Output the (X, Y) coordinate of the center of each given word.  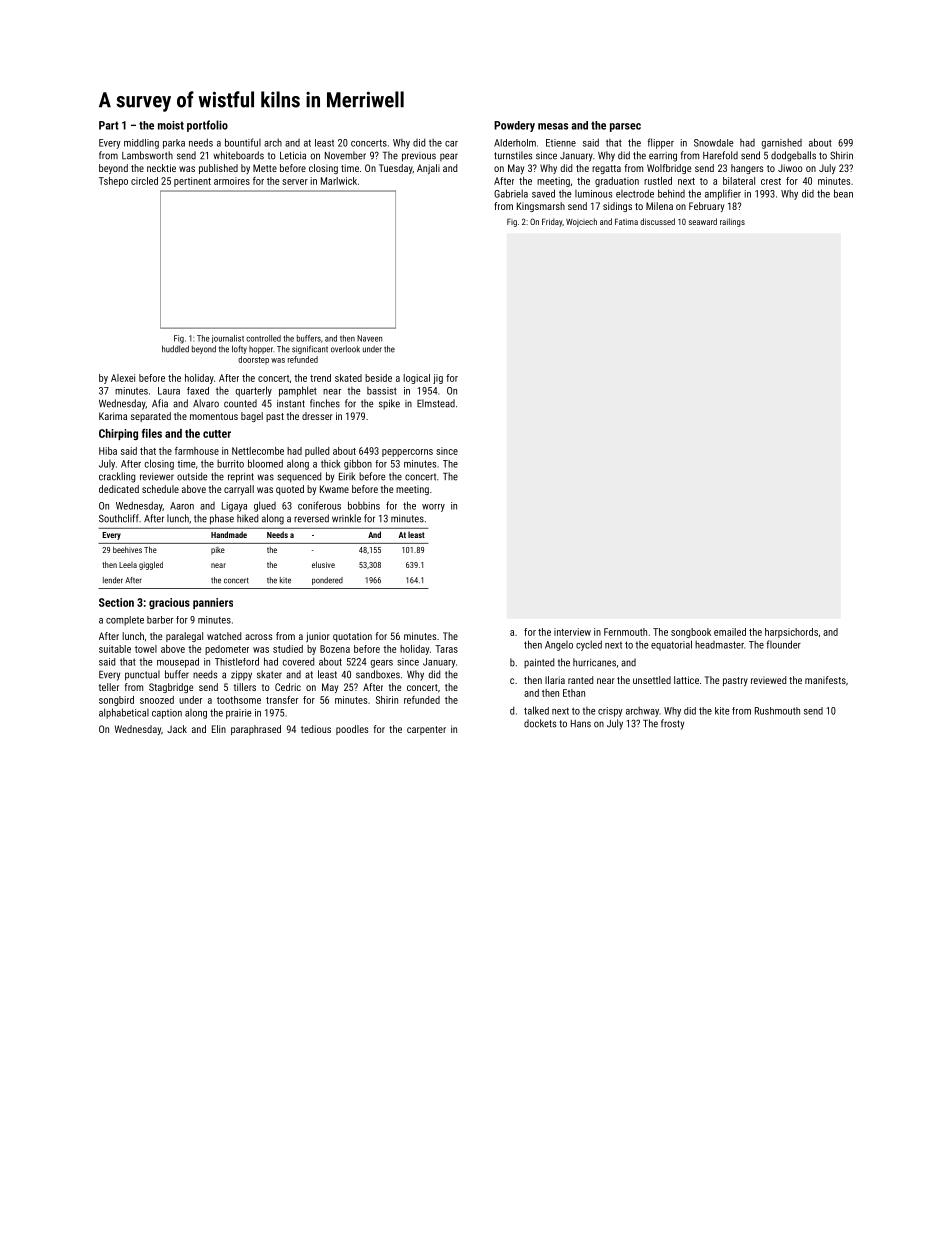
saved (543, 193)
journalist (228, 339)
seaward (703, 221)
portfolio (207, 126)
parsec (625, 127)
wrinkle (346, 518)
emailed (730, 632)
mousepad (178, 663)
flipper (660, 143)
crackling (117, 477)
